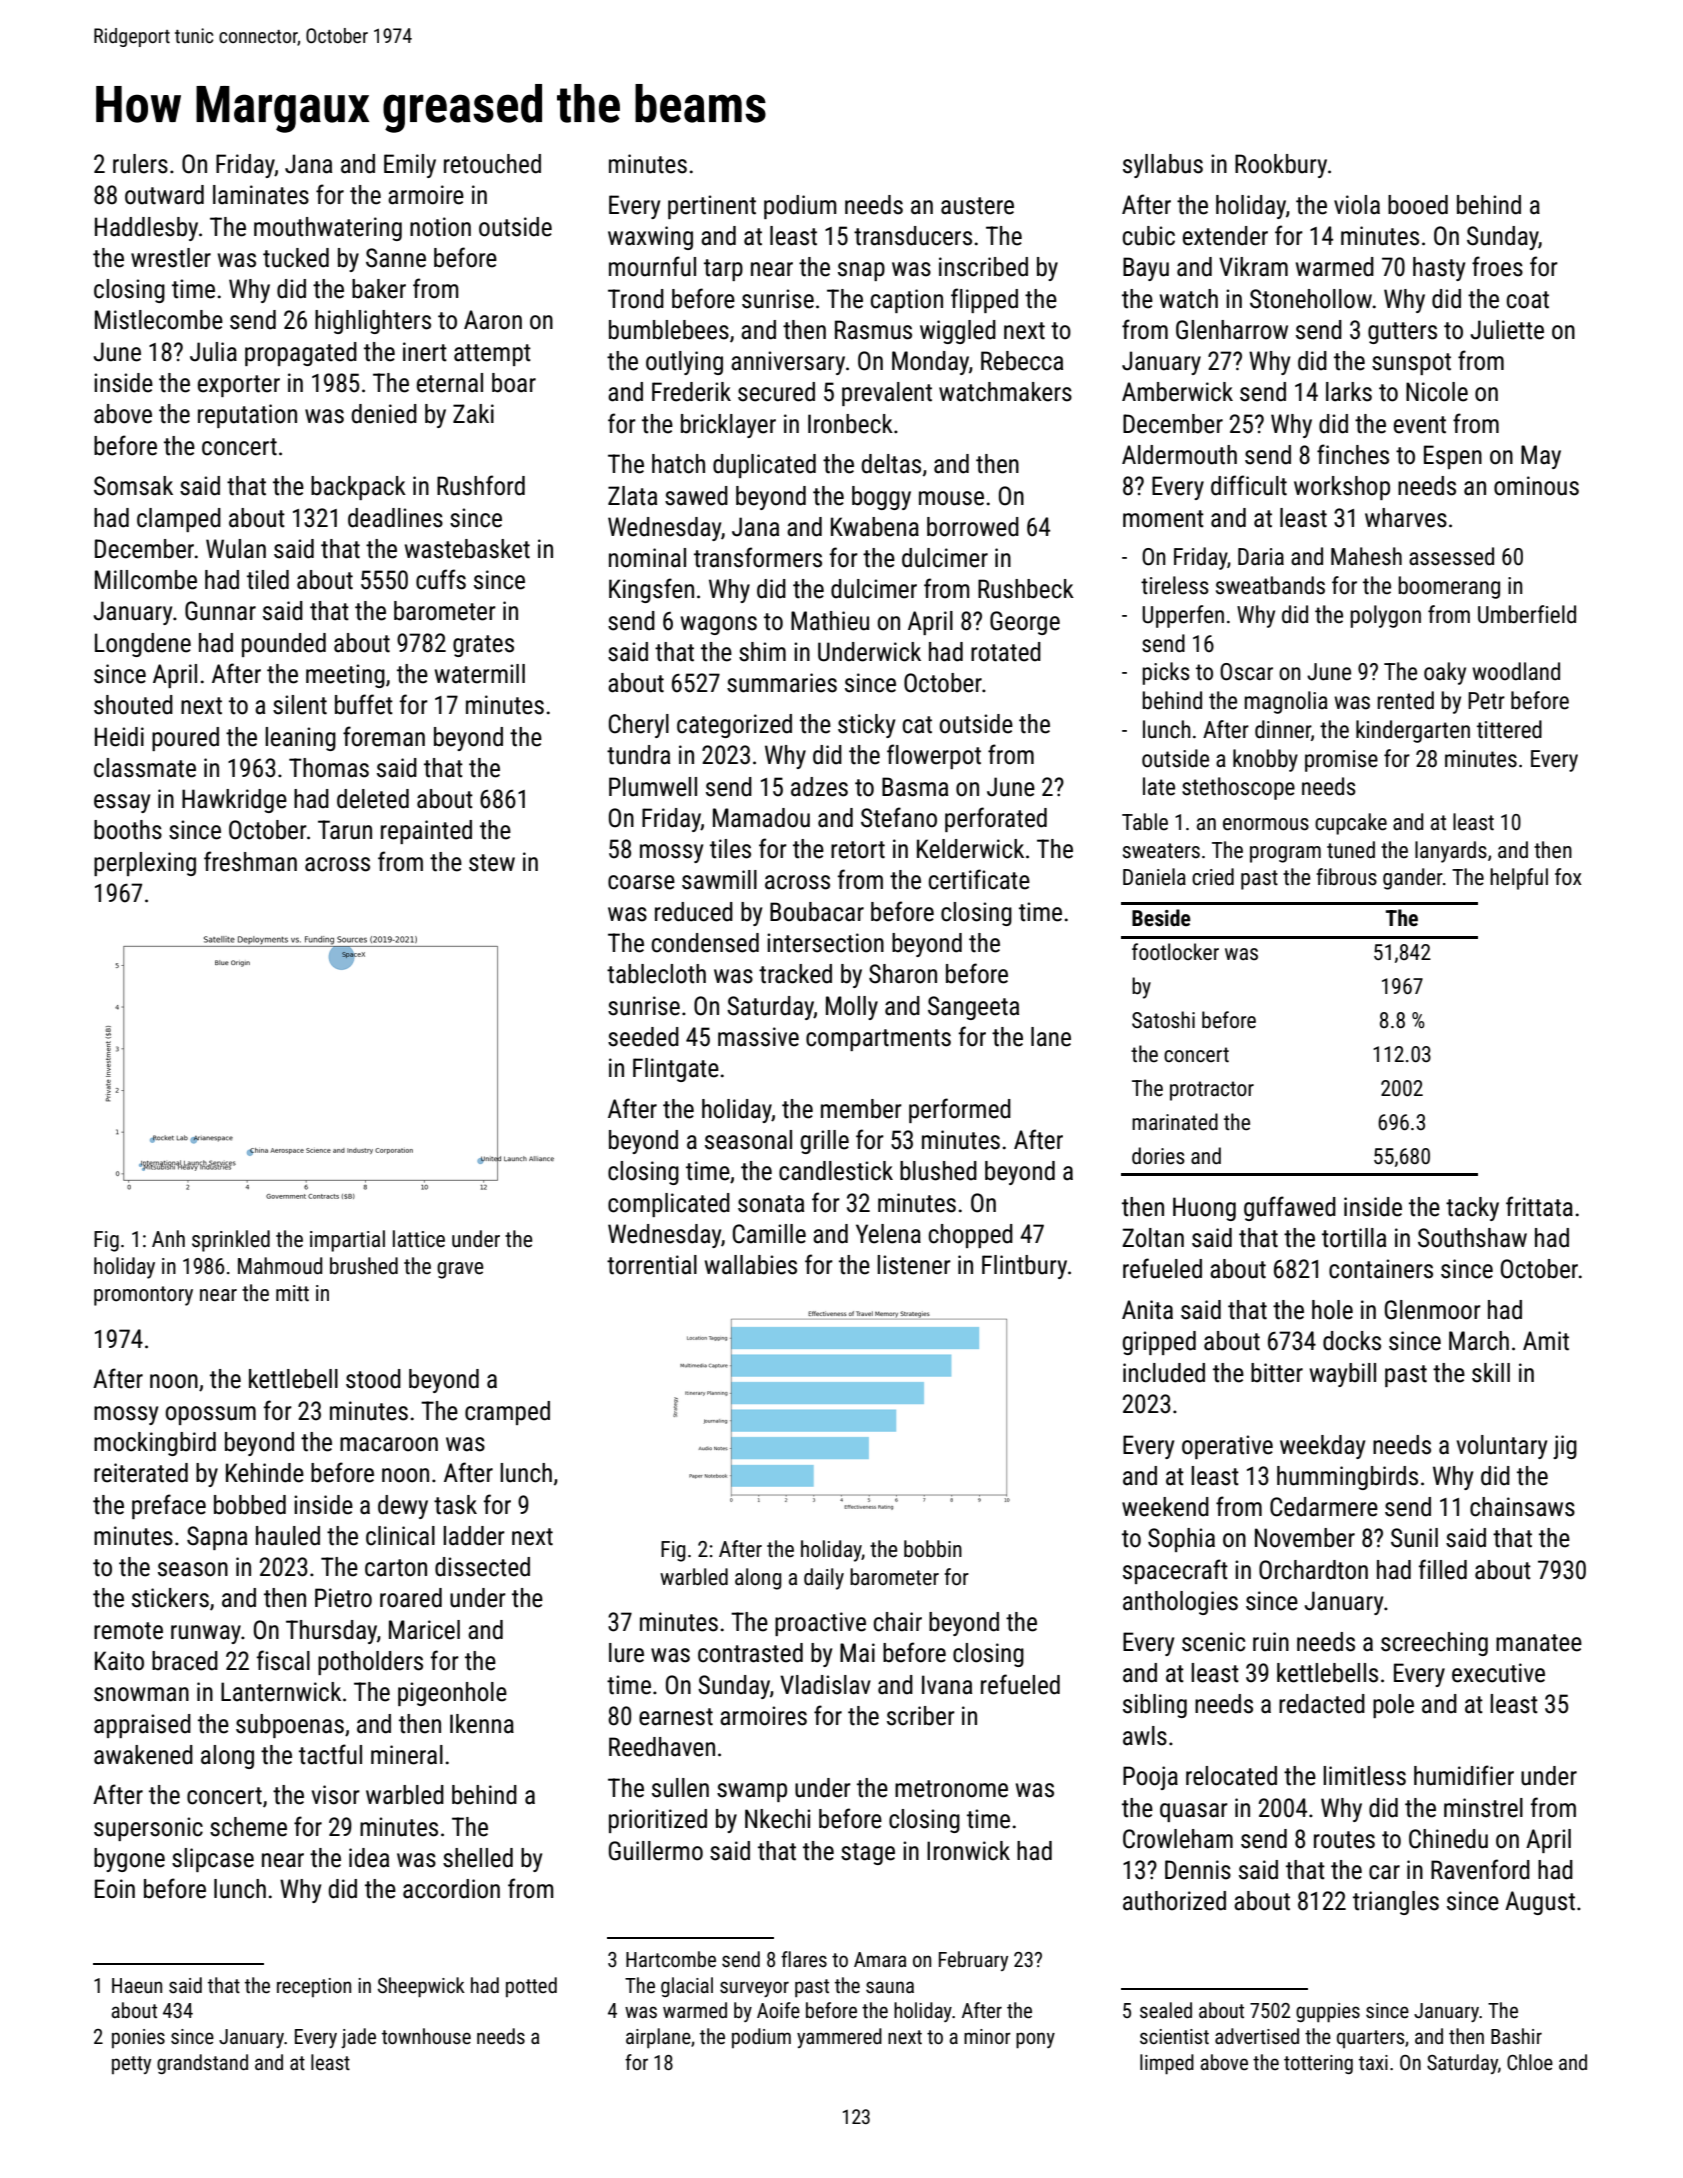 The height and width of the screenshot is (2178, 1683). I want to click on grandstand, so click(202, 2064).
